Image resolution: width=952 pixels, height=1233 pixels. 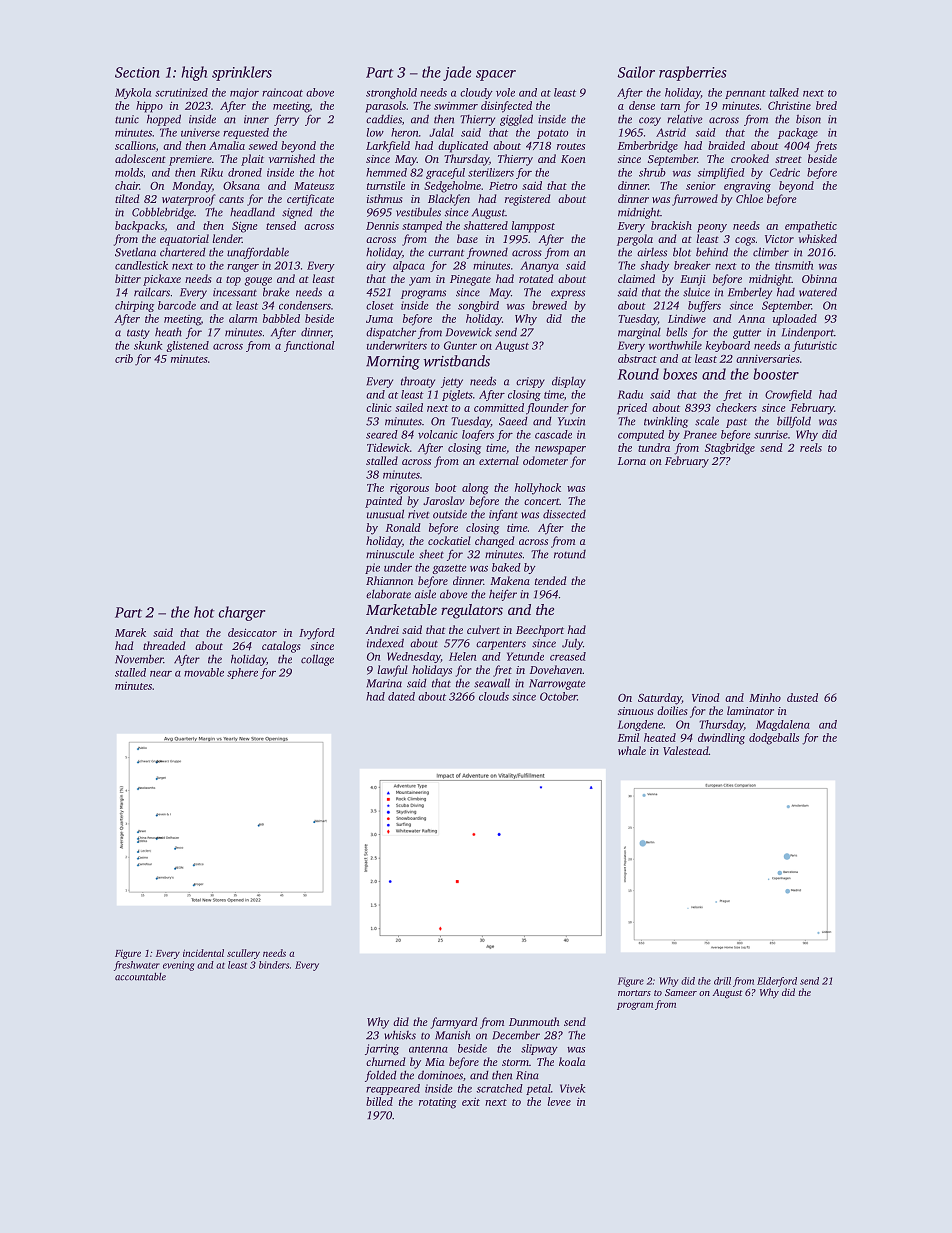 I want to click on jade, so click(x=457, y=73).
